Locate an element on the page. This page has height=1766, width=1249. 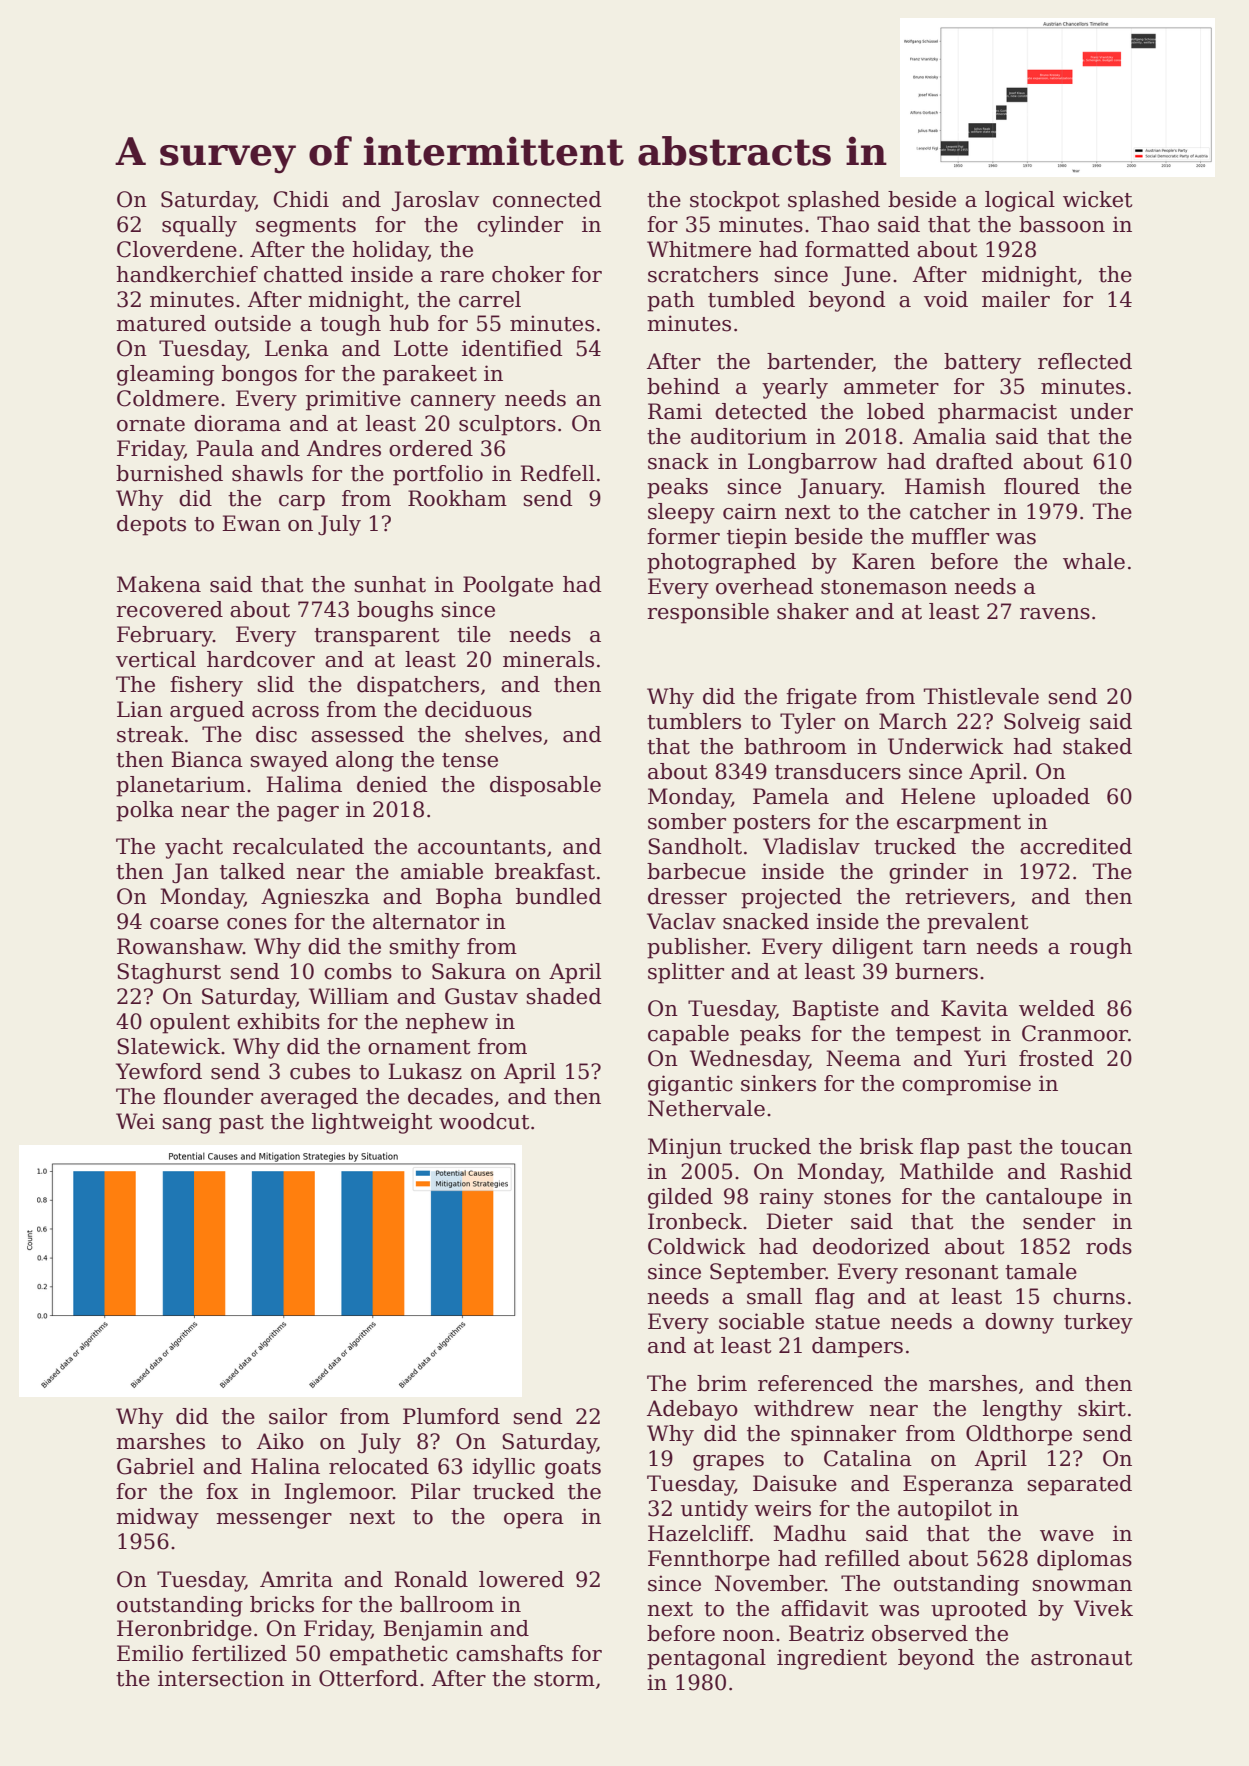
Plumford is located at coordinates (451, 1416).
